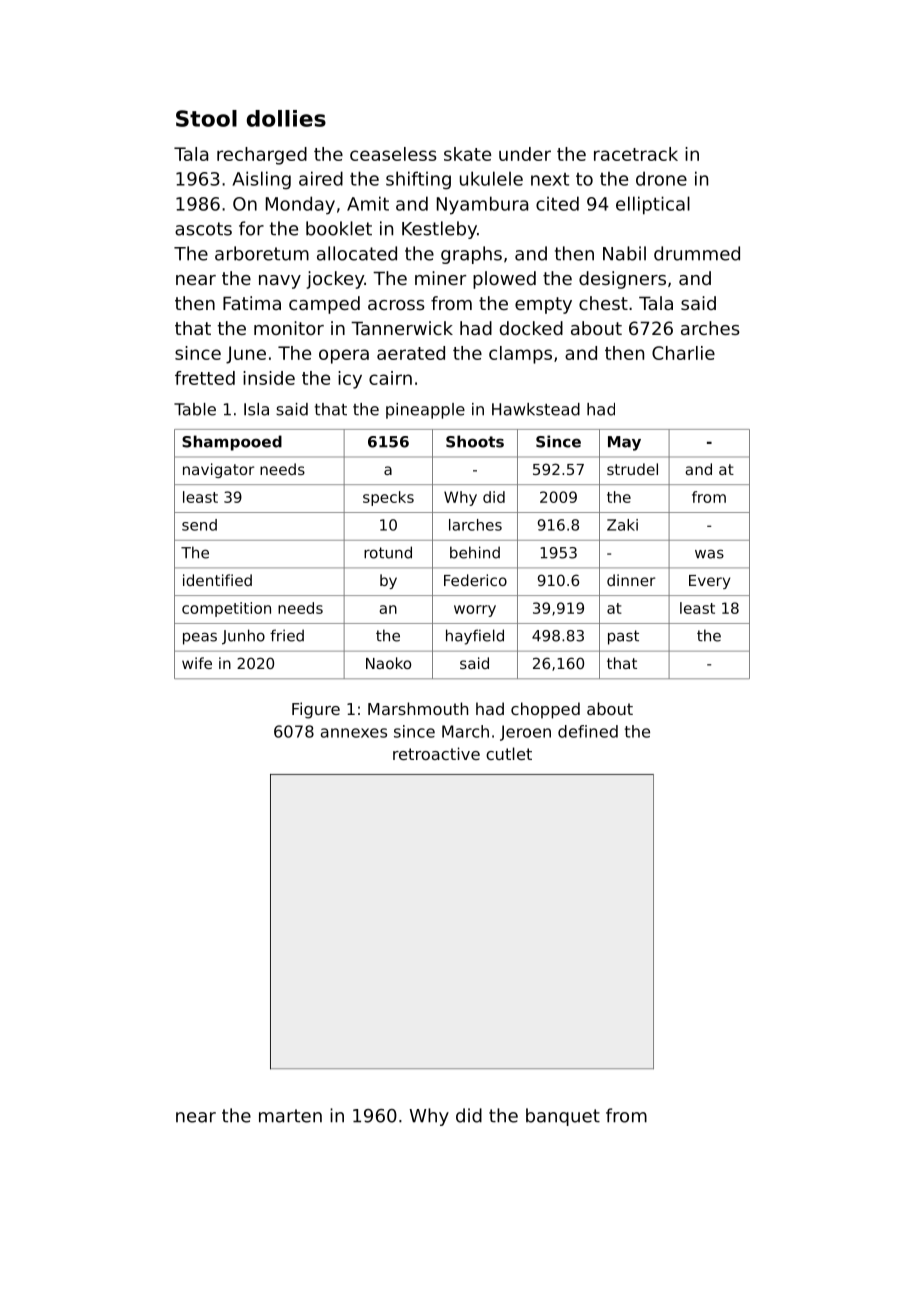 This document has width=924, height=1311. I want to click on wife, so click(197, 663).
